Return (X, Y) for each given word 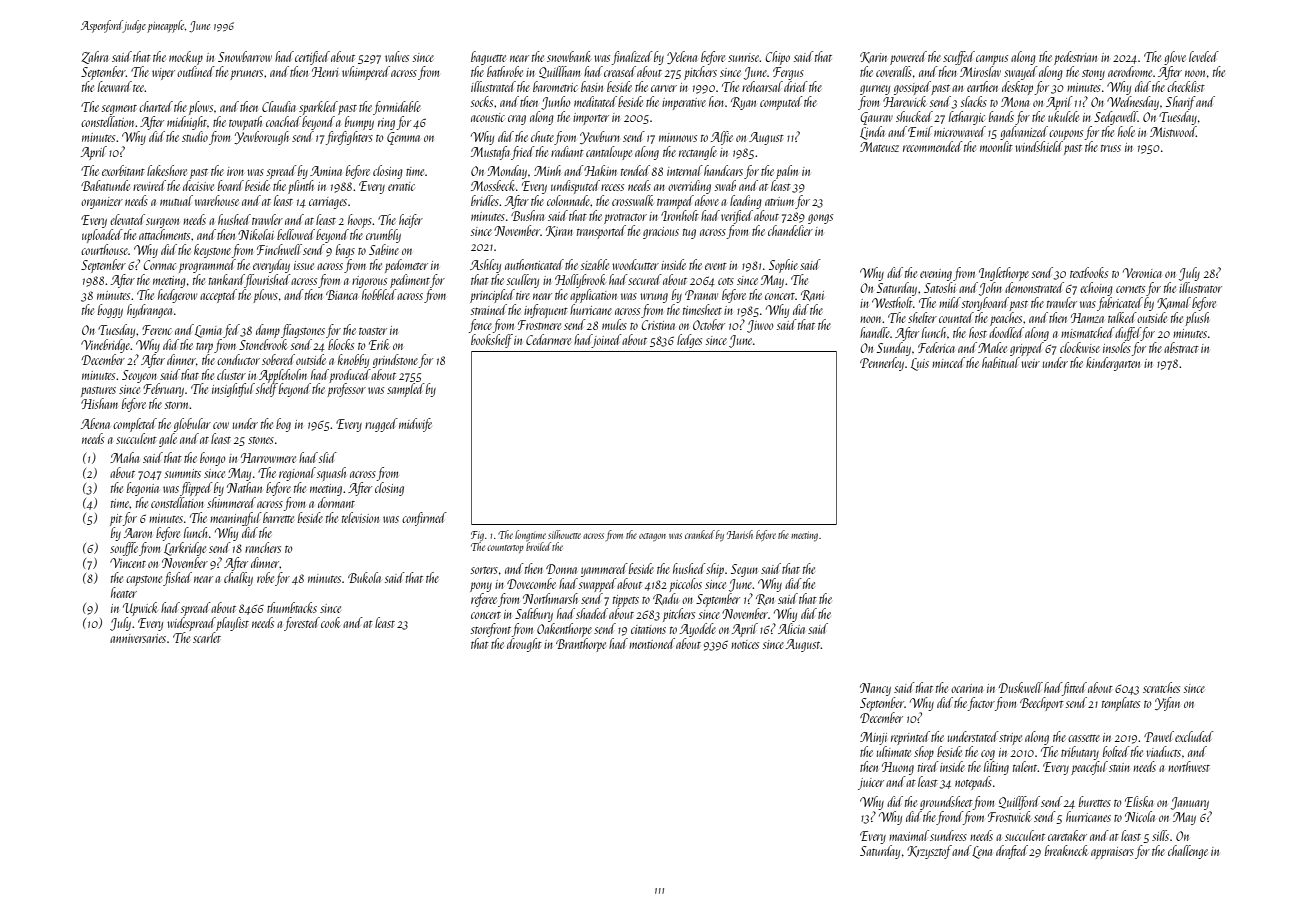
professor (346, 390)
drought (524, 645)
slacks (974, 101)
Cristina (658, 325)
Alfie (722, 138)
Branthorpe (581, 645)
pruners (246, 75)
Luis (920, 364)
